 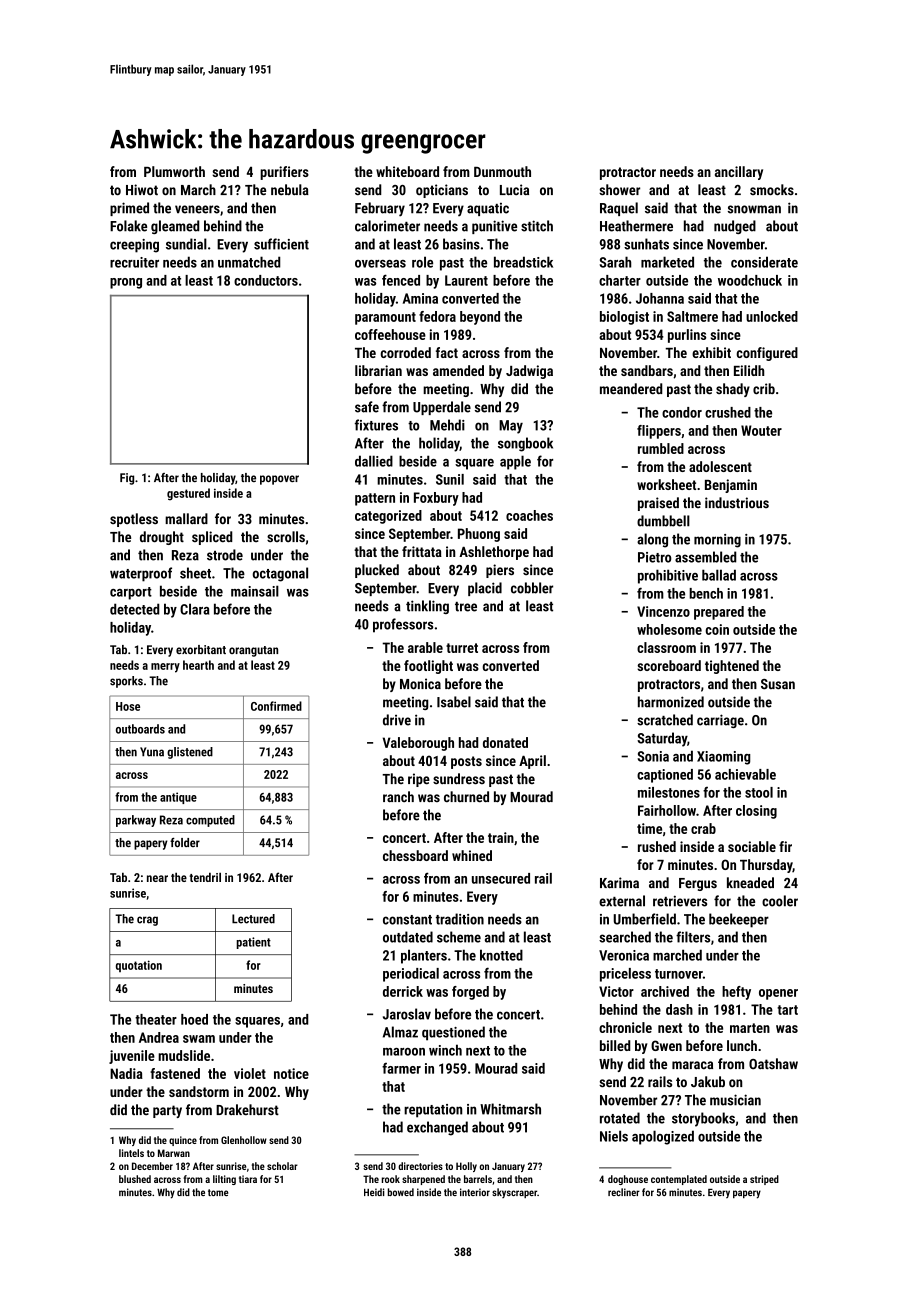 What do you see at coordinates (279, 480) in the document?
I see `popover` at bounding box center [279, 480].
